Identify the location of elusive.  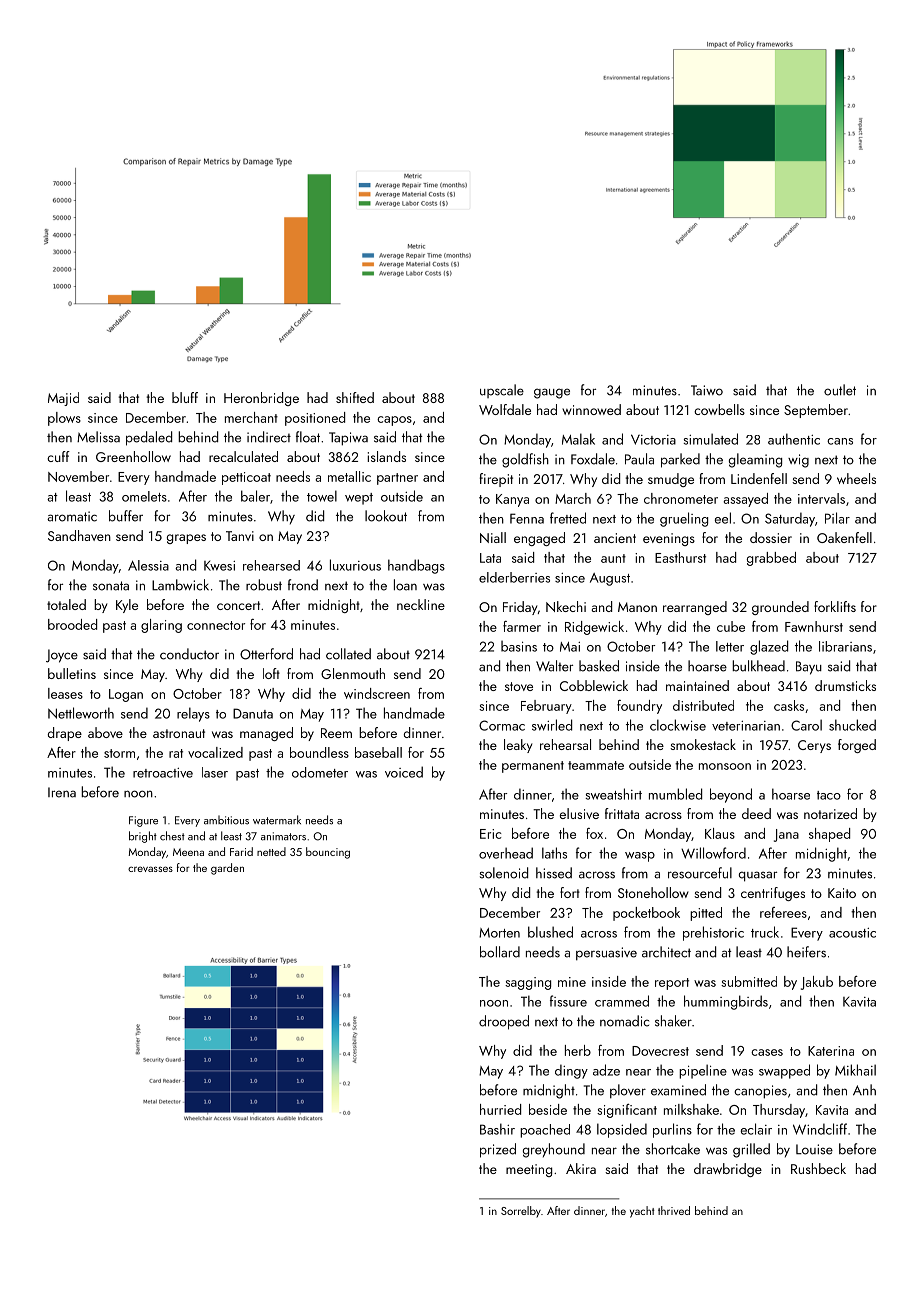
(579, 813).
